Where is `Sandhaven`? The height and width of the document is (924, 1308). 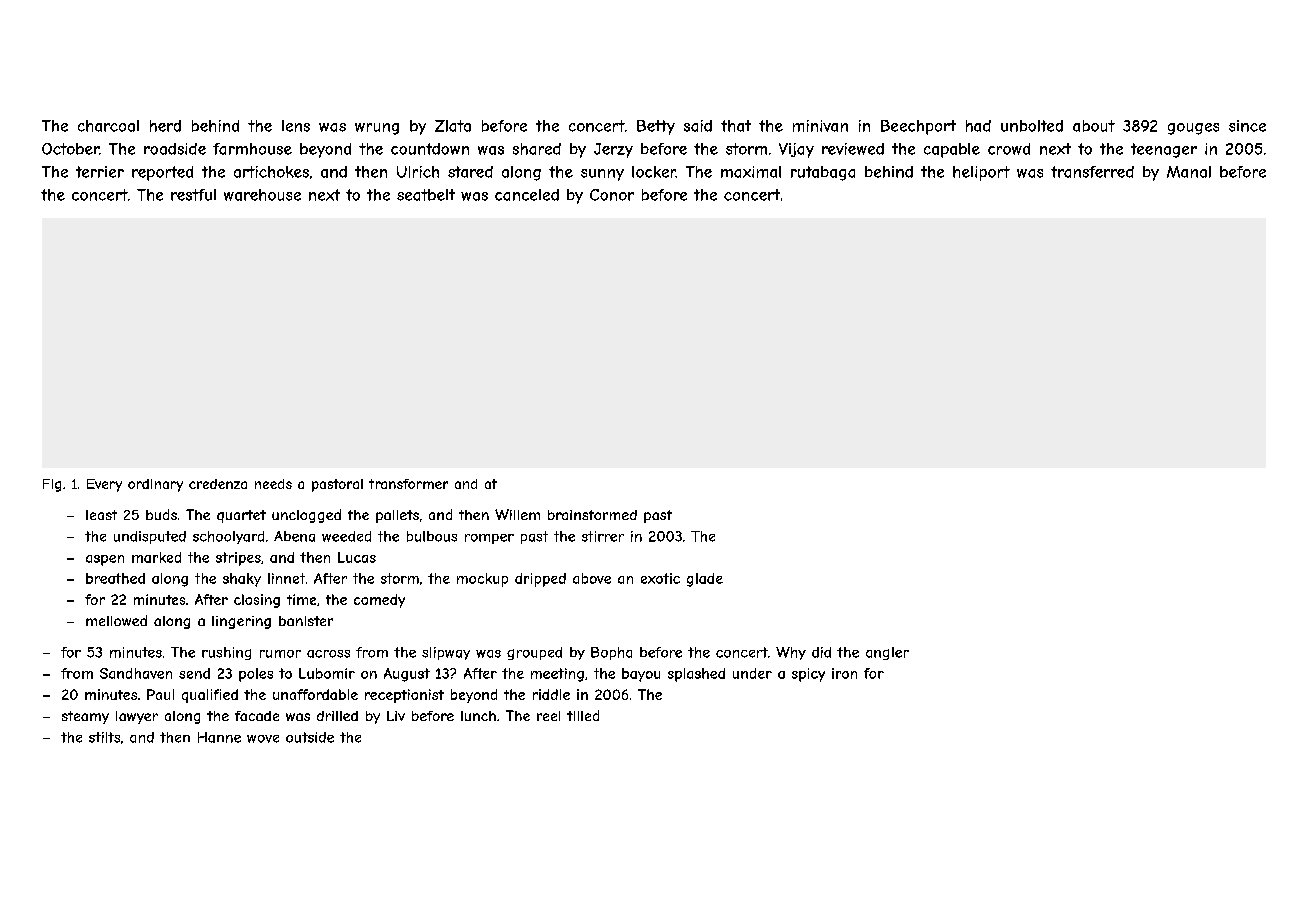 Sandhaven is located at coordinates (136, 673).
